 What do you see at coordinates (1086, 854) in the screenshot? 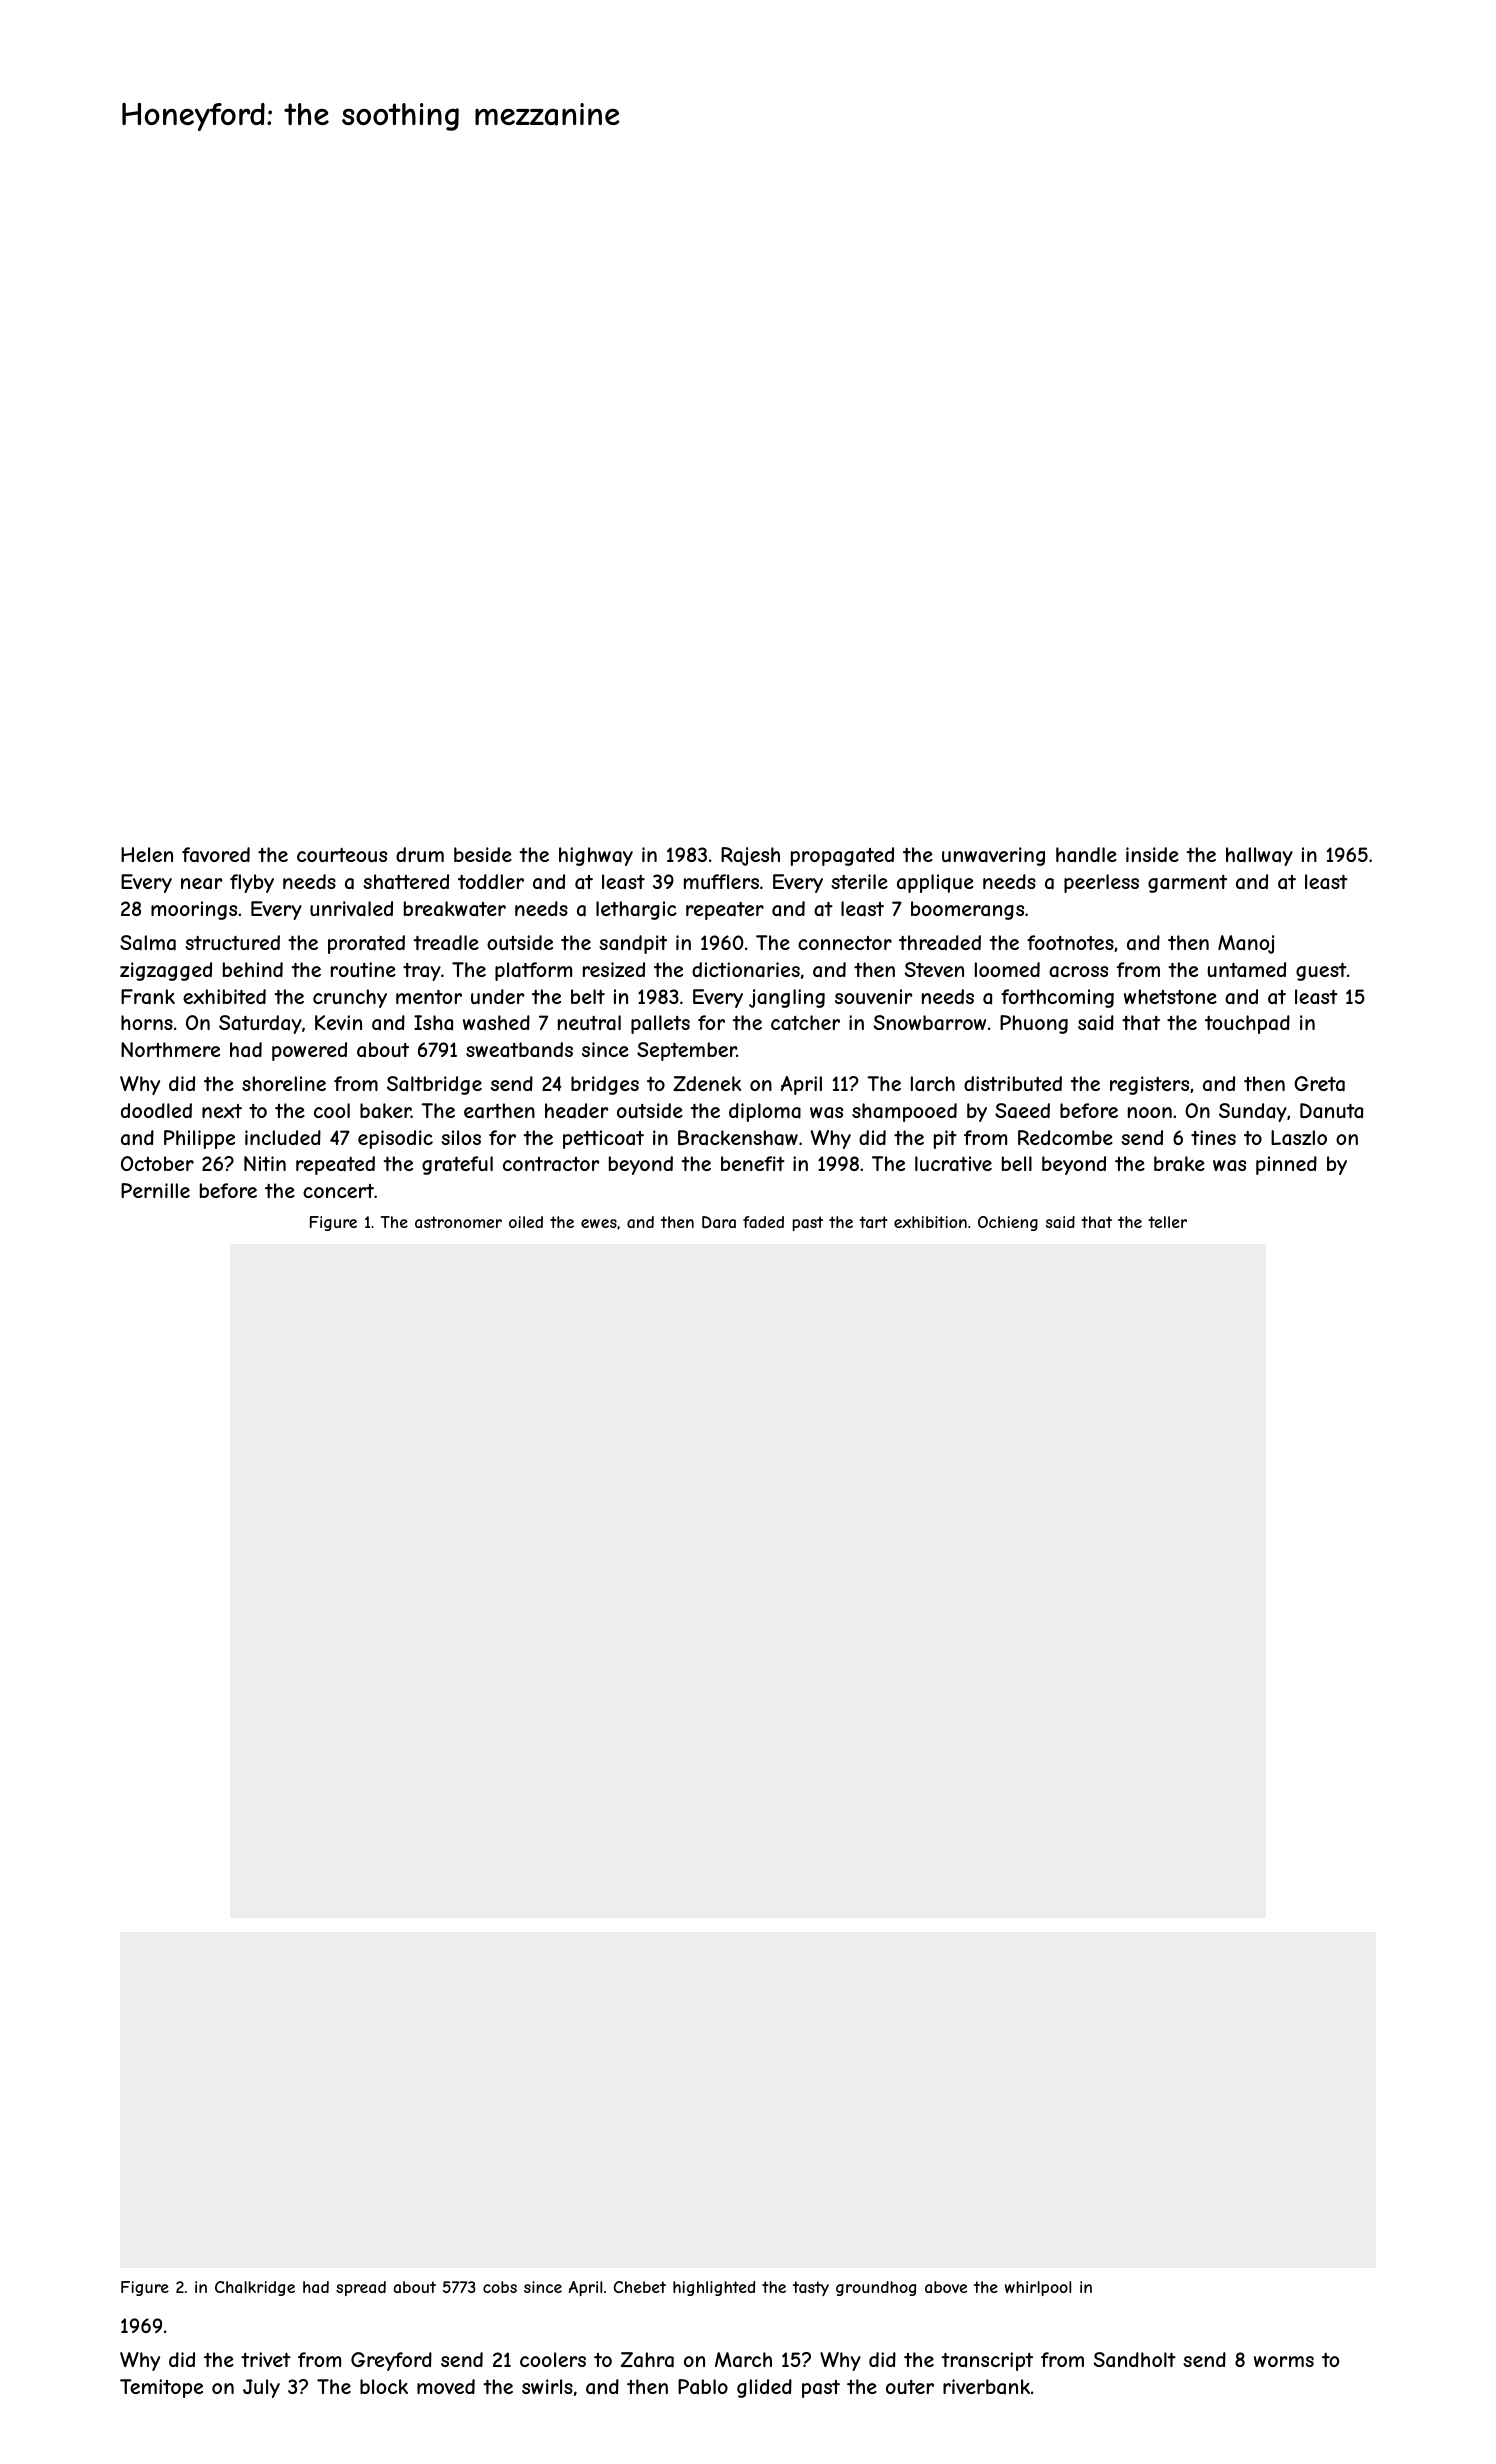
I see `handle` at bounding box center [1086, 854].
